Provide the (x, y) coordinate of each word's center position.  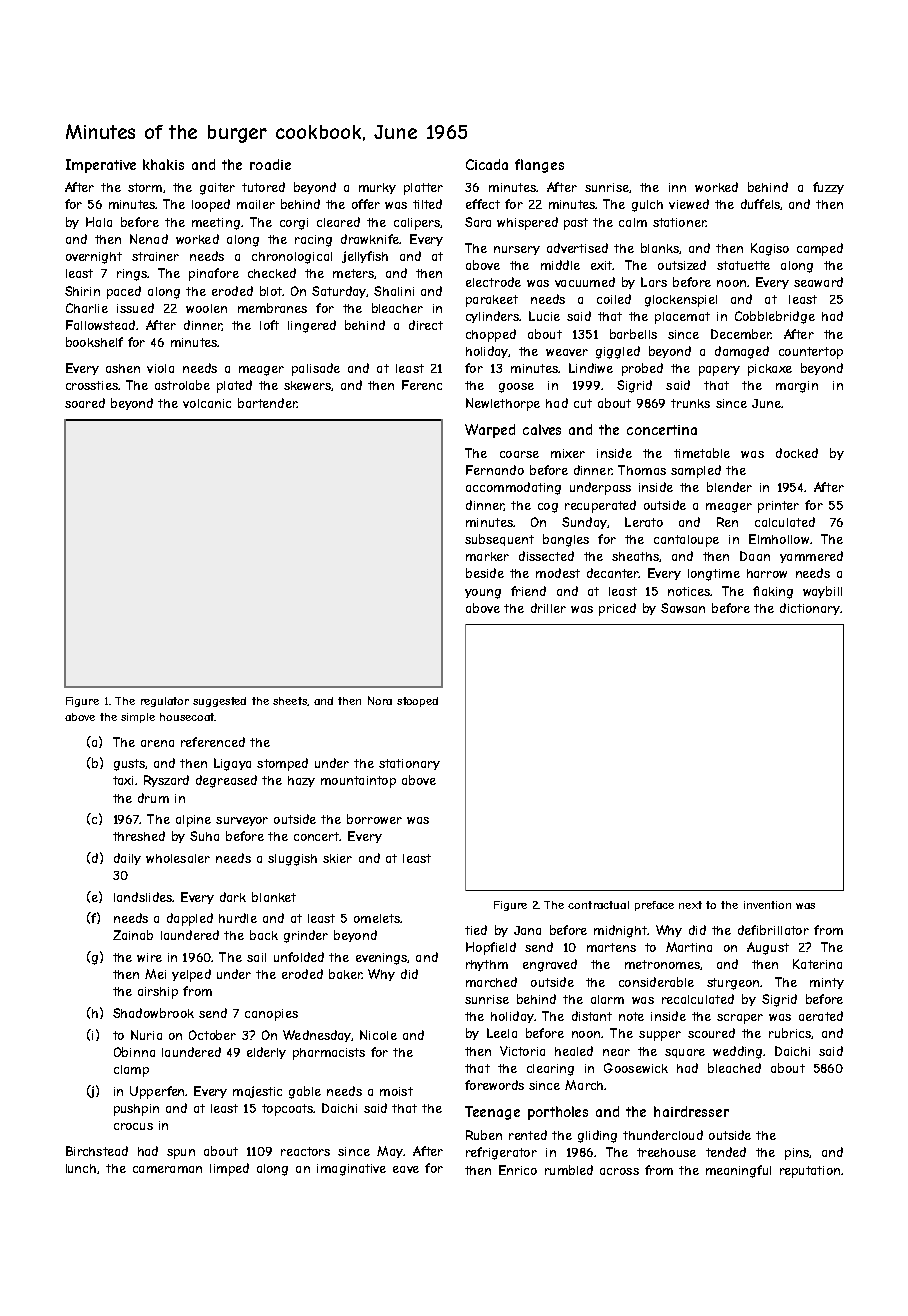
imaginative (351, 1170)
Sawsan (683, 608)
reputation (810, 1172)
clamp (131, 1071)
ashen (123, 368)
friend (528, 591)
